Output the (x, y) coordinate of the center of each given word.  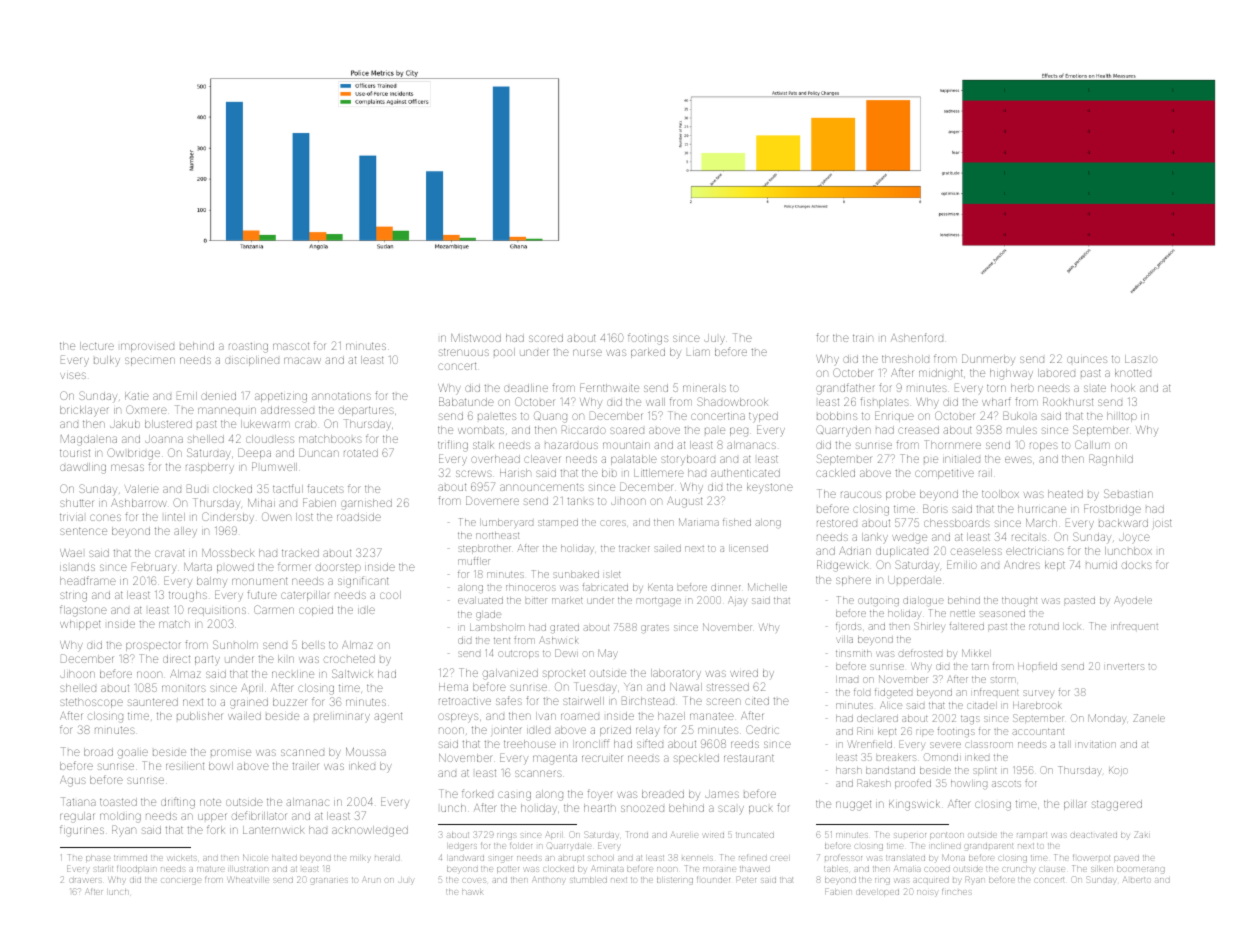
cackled (835, 473)
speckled (696, 759)
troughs (188, 596)
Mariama (699, 522)
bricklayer (84, 411)
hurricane (1042, 509)
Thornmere (952, 444)
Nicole (255, 857)
